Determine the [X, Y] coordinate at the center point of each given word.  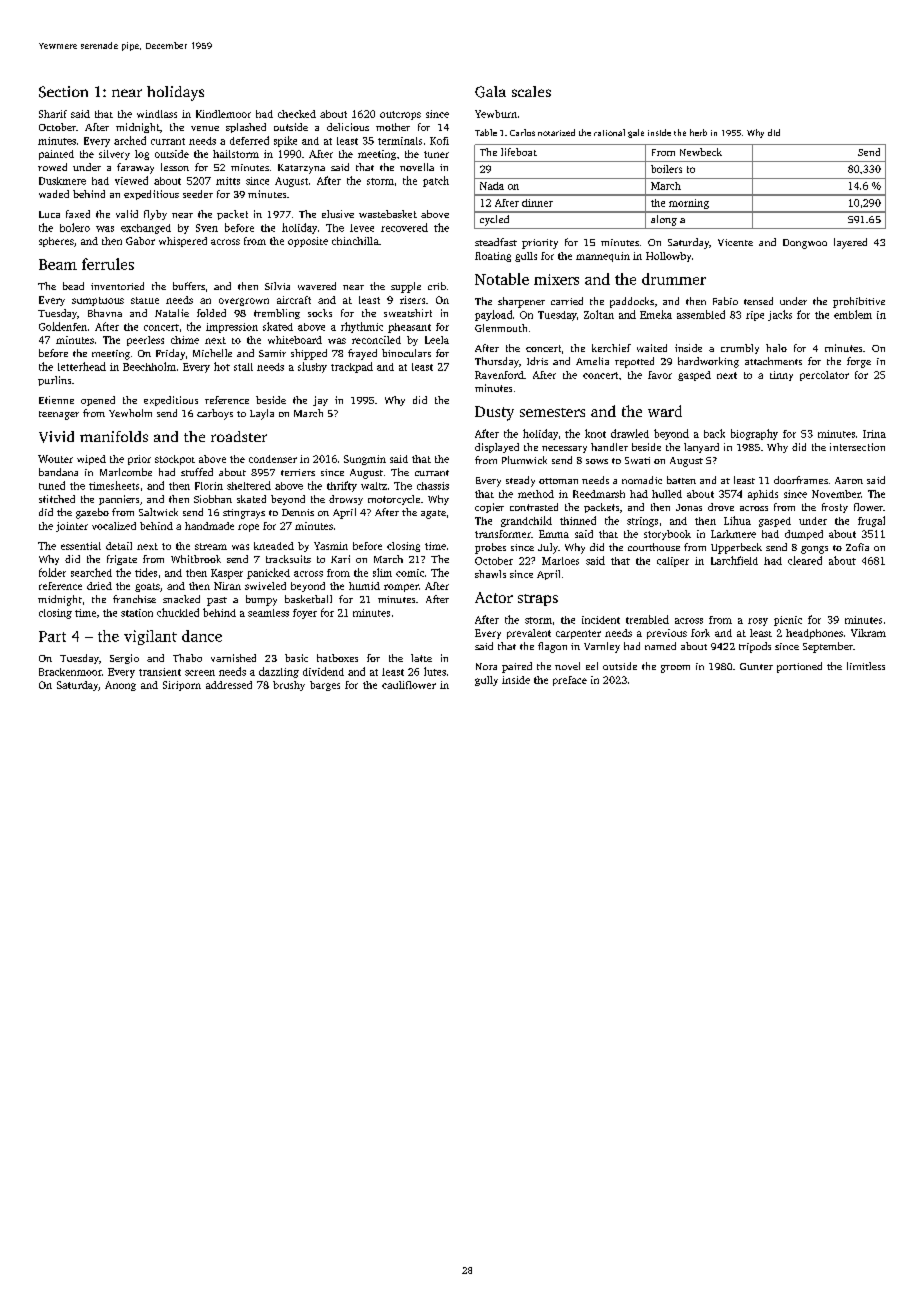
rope [248, 528]
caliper [673, 562]
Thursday [497, 362]
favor [660, 375]
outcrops [400, 115]
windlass [157, 114]
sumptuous [98, 301]
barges [325, 686]
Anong [120, 686]
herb [698, 132]
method [536, 494]
